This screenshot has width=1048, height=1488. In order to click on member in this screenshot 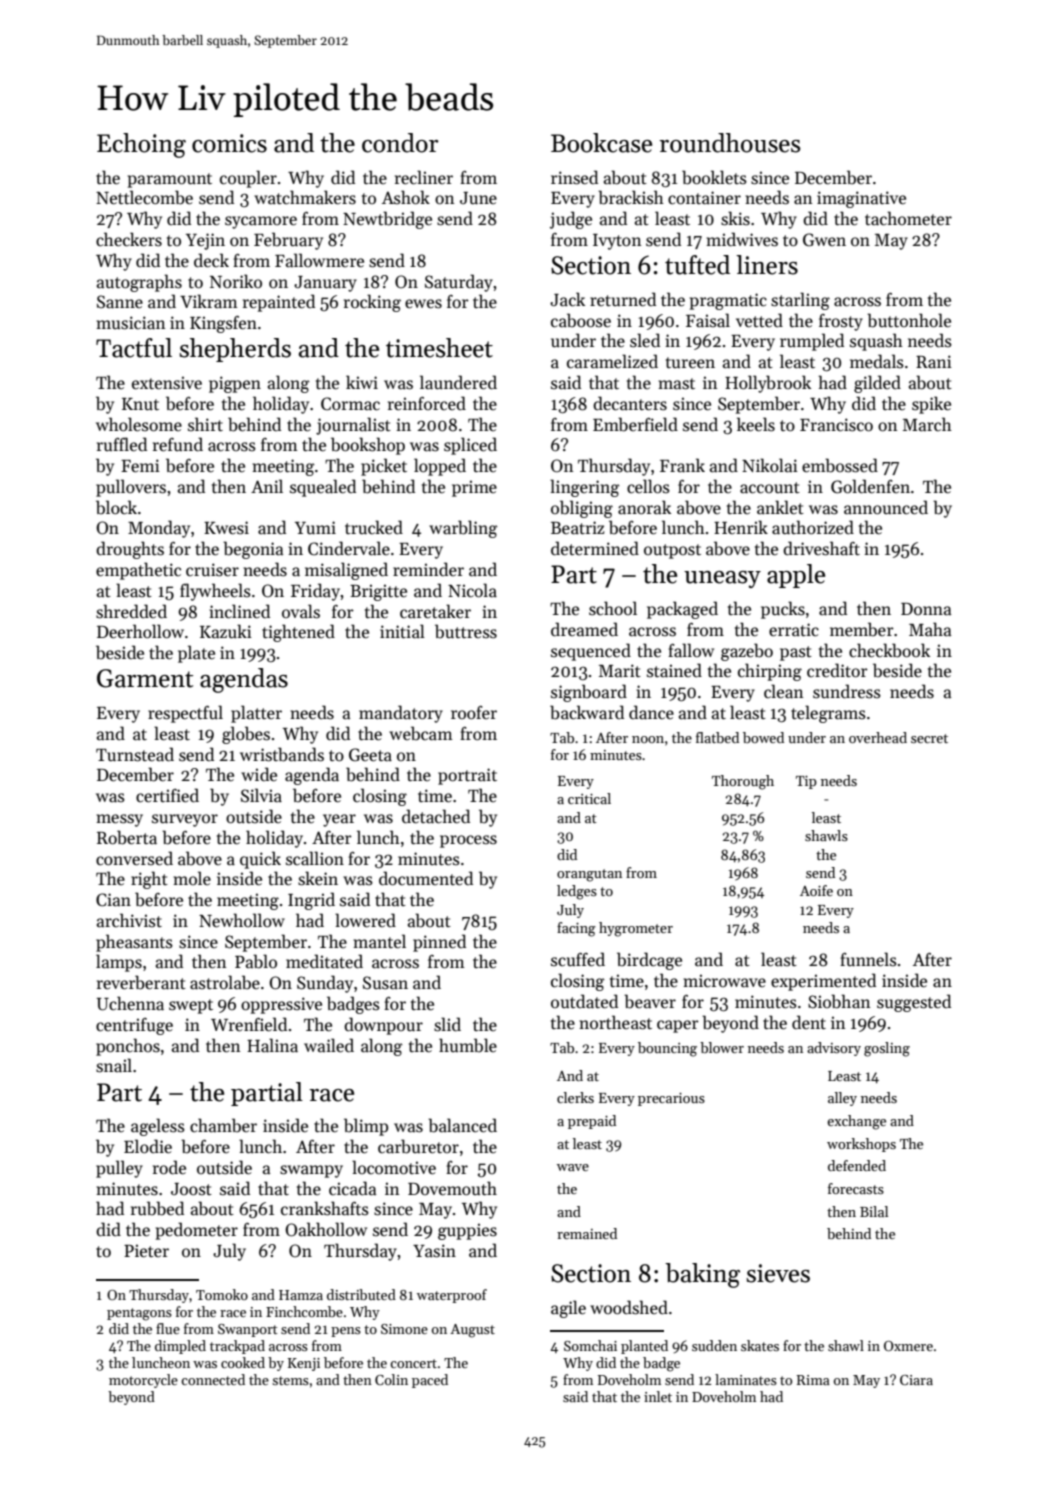, I will do `click(862, 629)`.
